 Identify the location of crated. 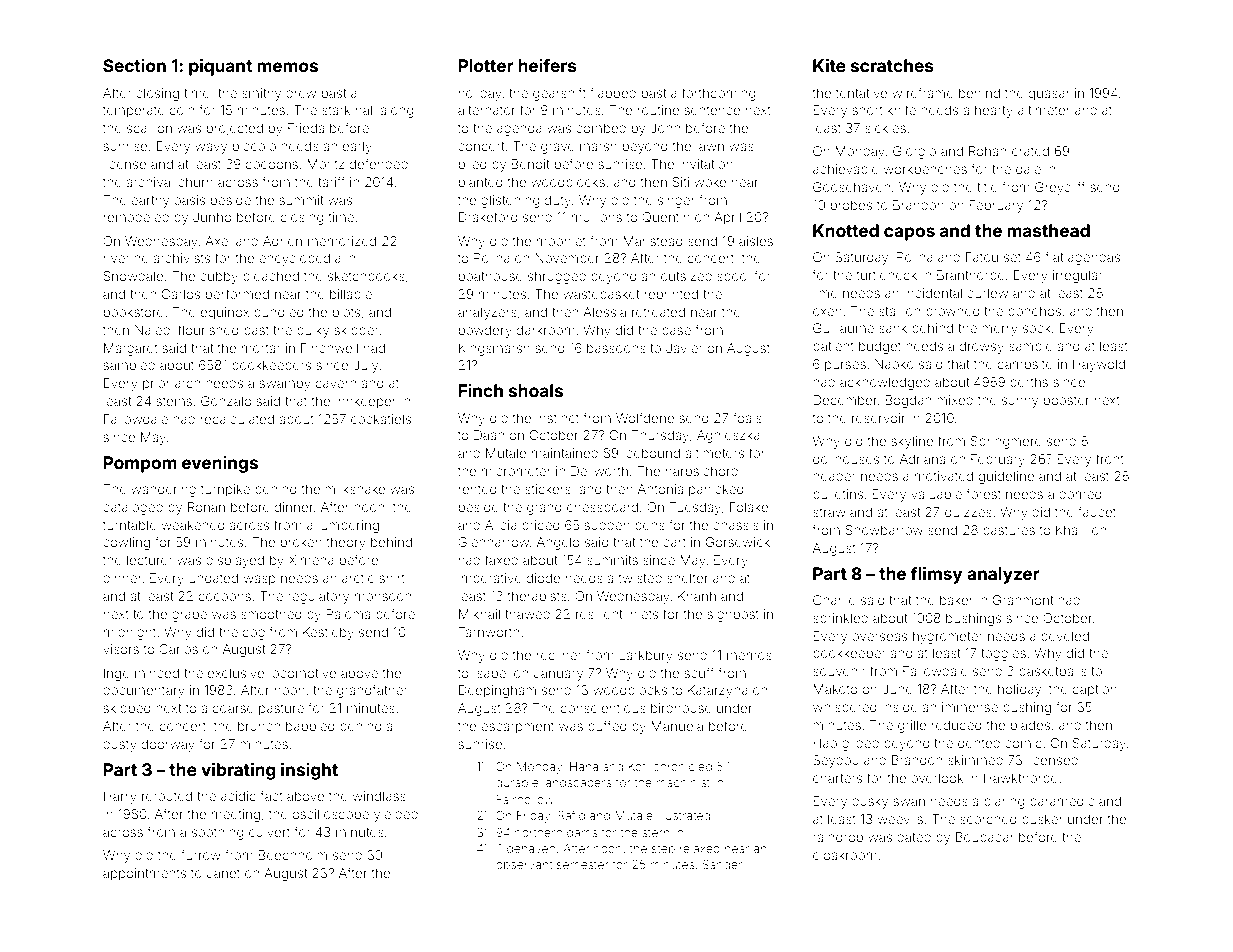
(1030, 151).
